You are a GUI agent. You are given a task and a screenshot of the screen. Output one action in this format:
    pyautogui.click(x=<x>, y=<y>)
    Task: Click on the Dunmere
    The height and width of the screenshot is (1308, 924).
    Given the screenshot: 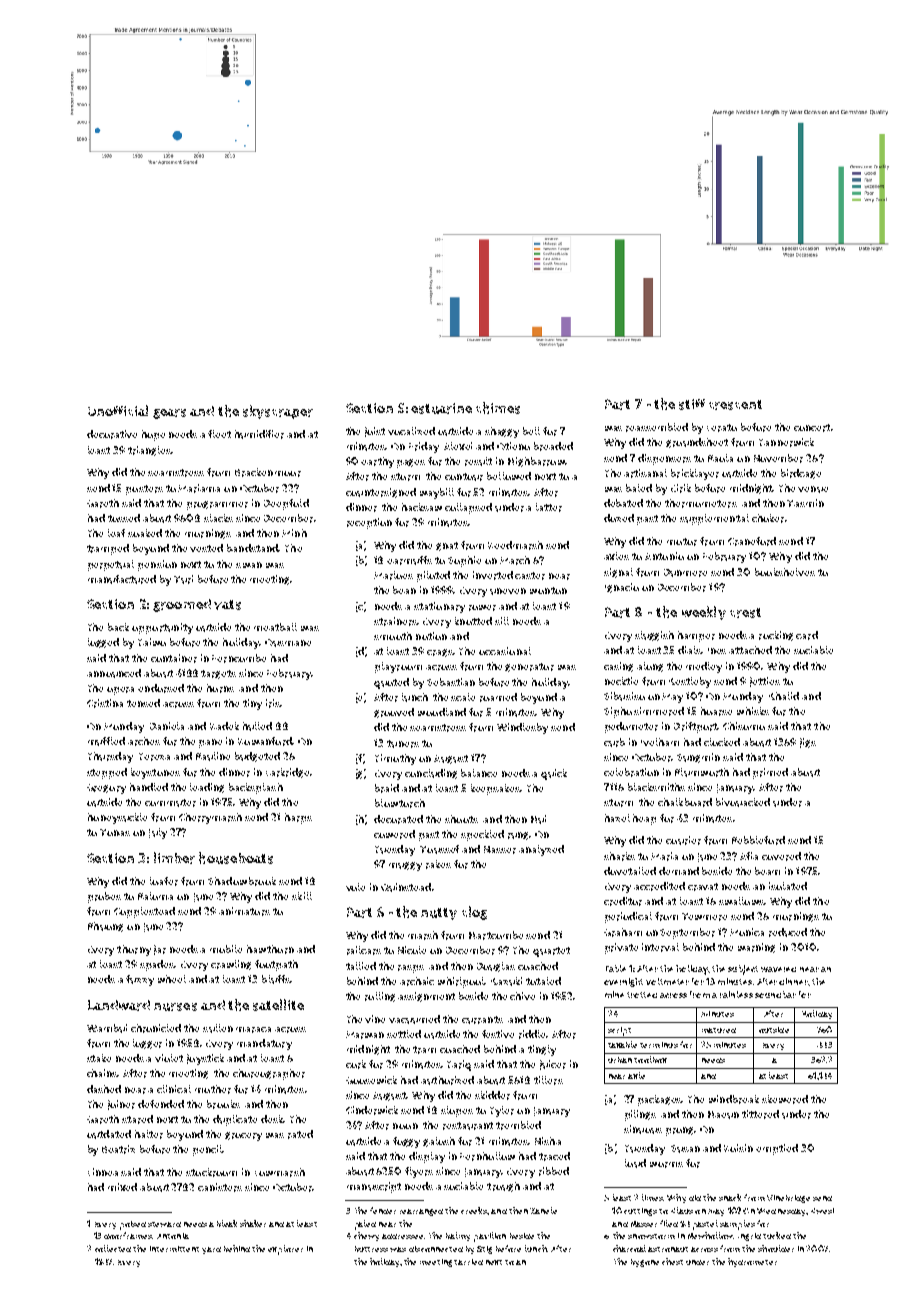 What is the action you would take?
    pyautogui.click(x=685, y=573)
